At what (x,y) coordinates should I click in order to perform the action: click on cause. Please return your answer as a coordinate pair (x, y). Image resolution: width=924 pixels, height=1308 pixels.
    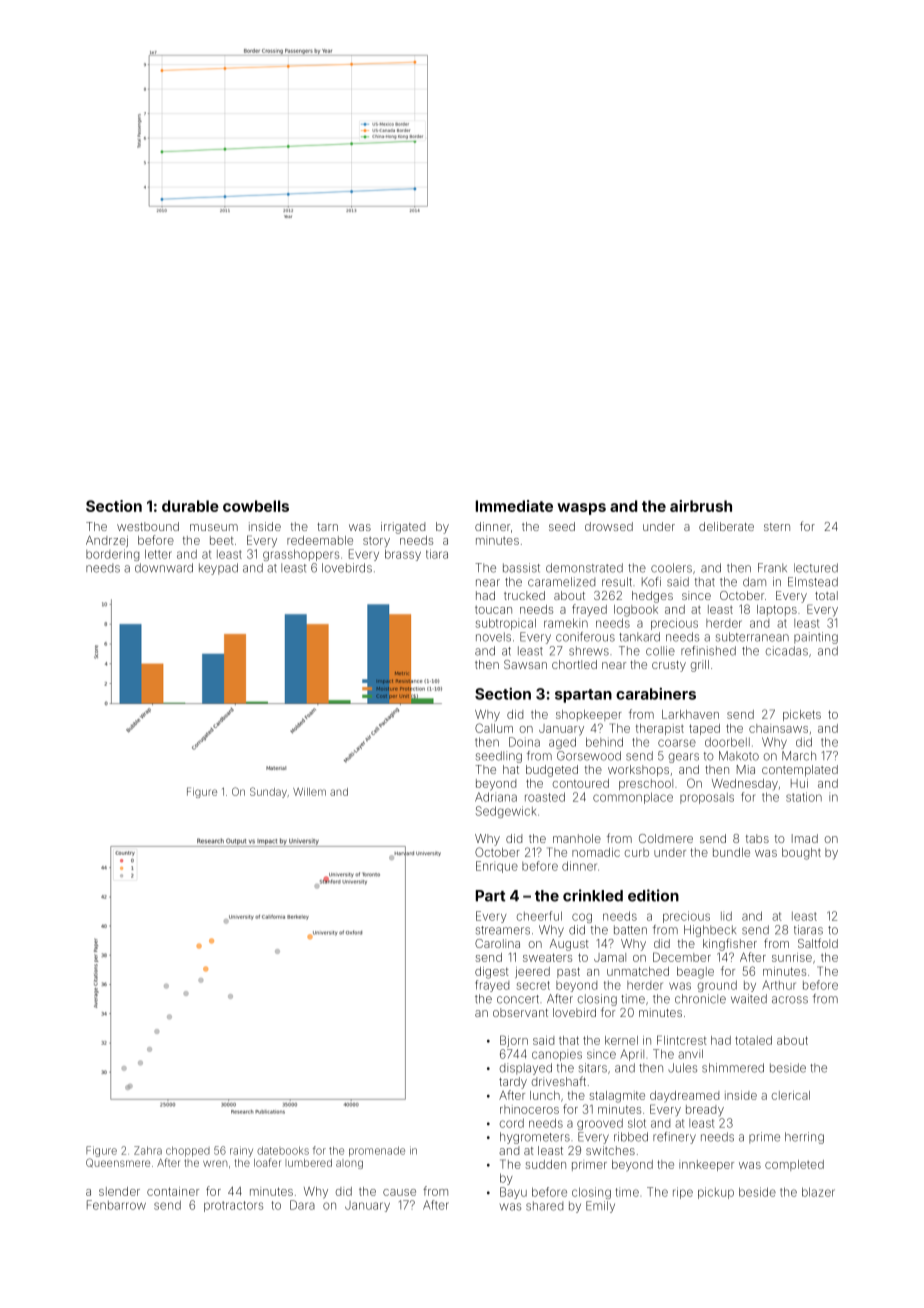
    Looking at the image, I should click on (399, 1192).
